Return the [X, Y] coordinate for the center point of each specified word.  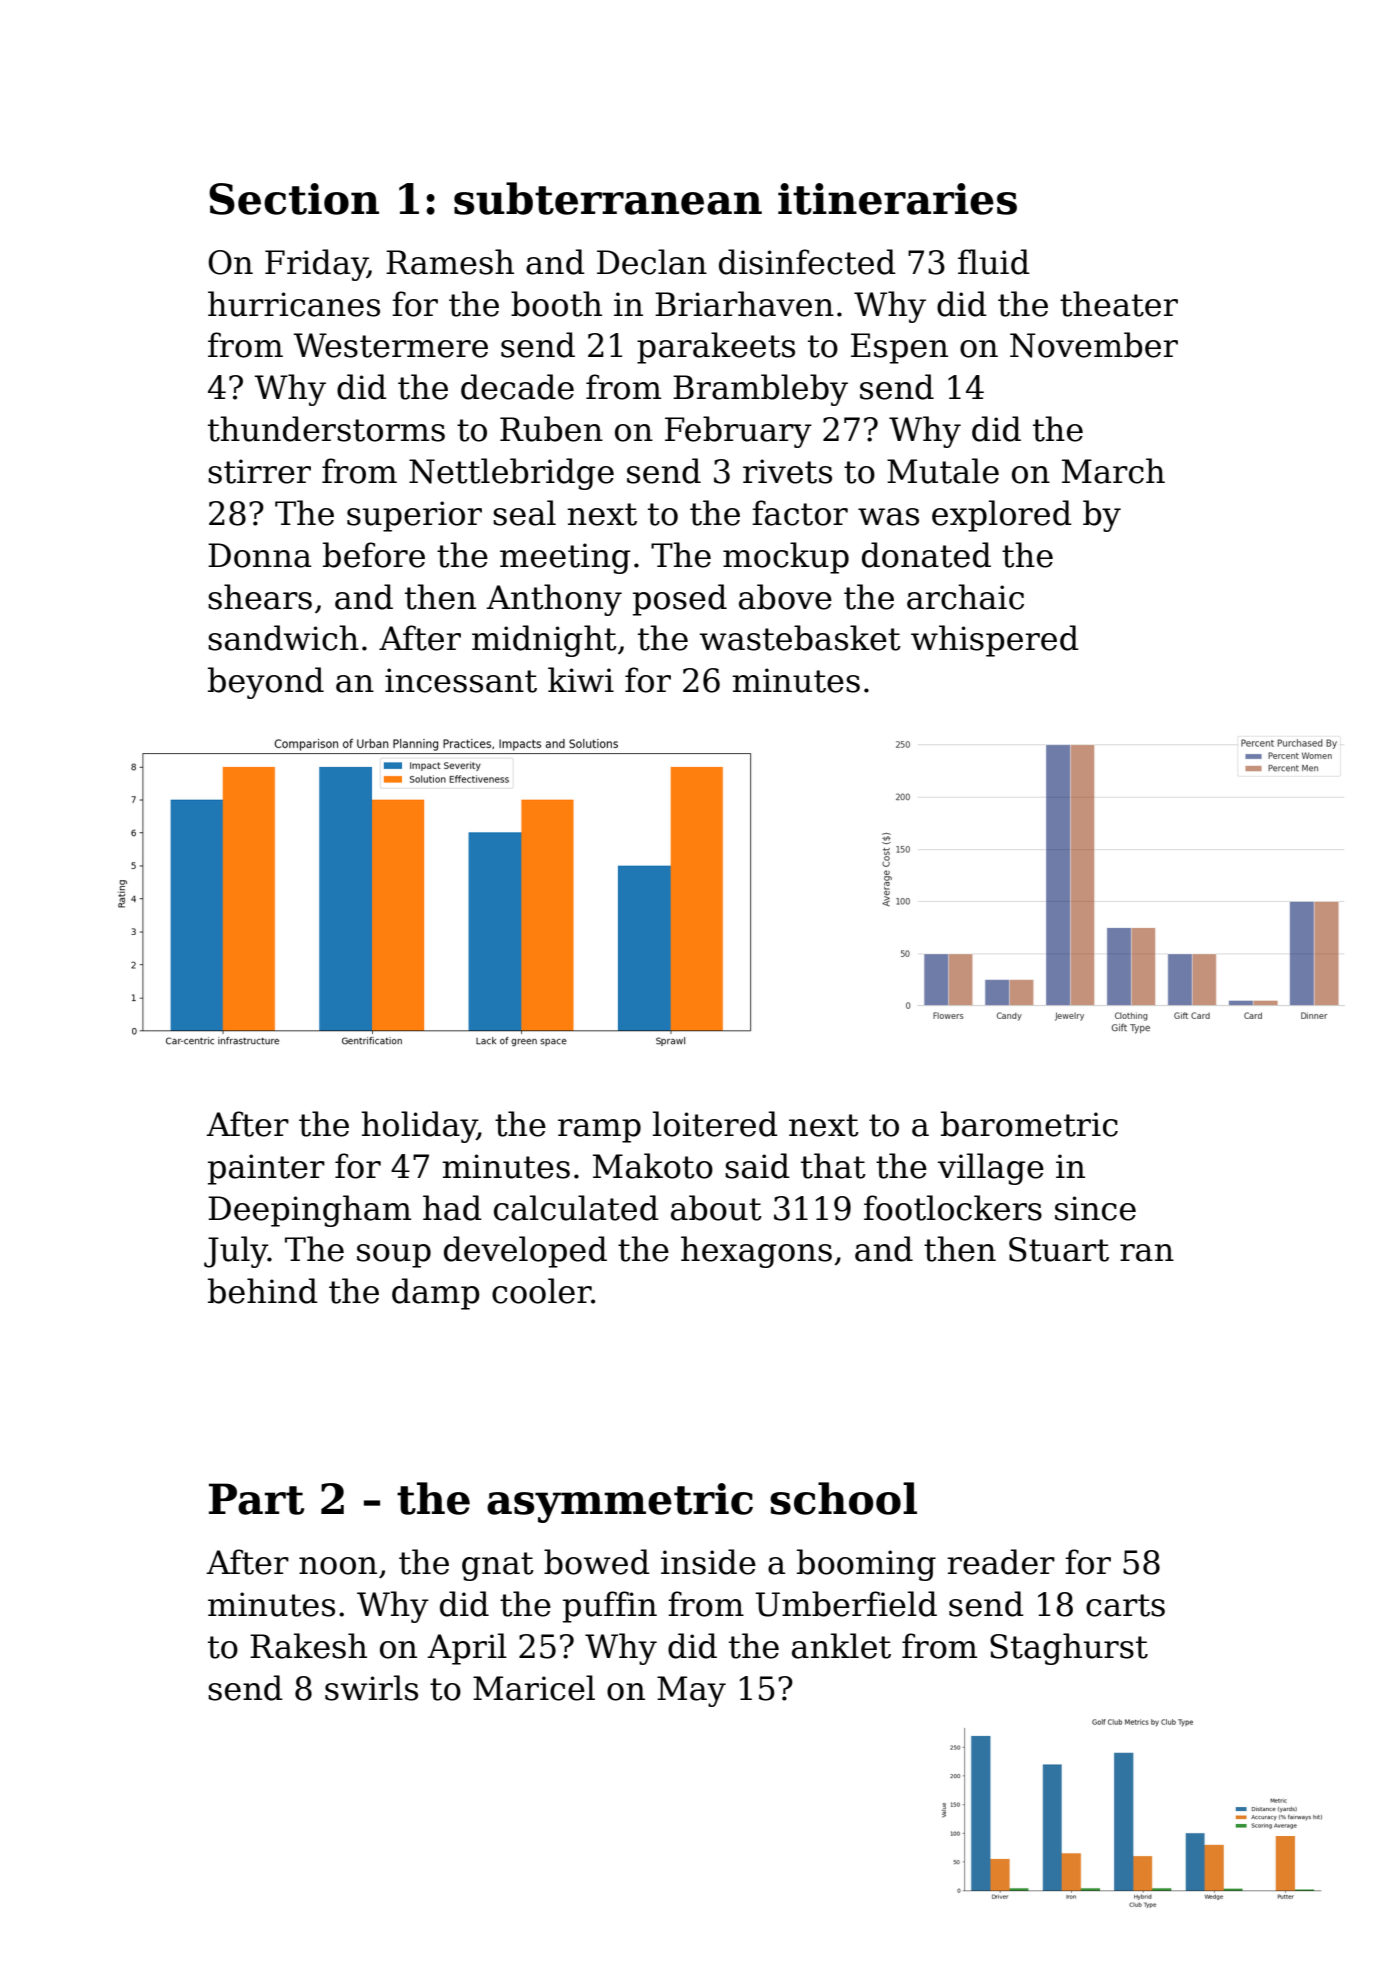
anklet [841, 1646]
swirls [371, 1688]
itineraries [897, 199]
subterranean [608, 198]
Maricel [534, 1688]
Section [294, 199]
